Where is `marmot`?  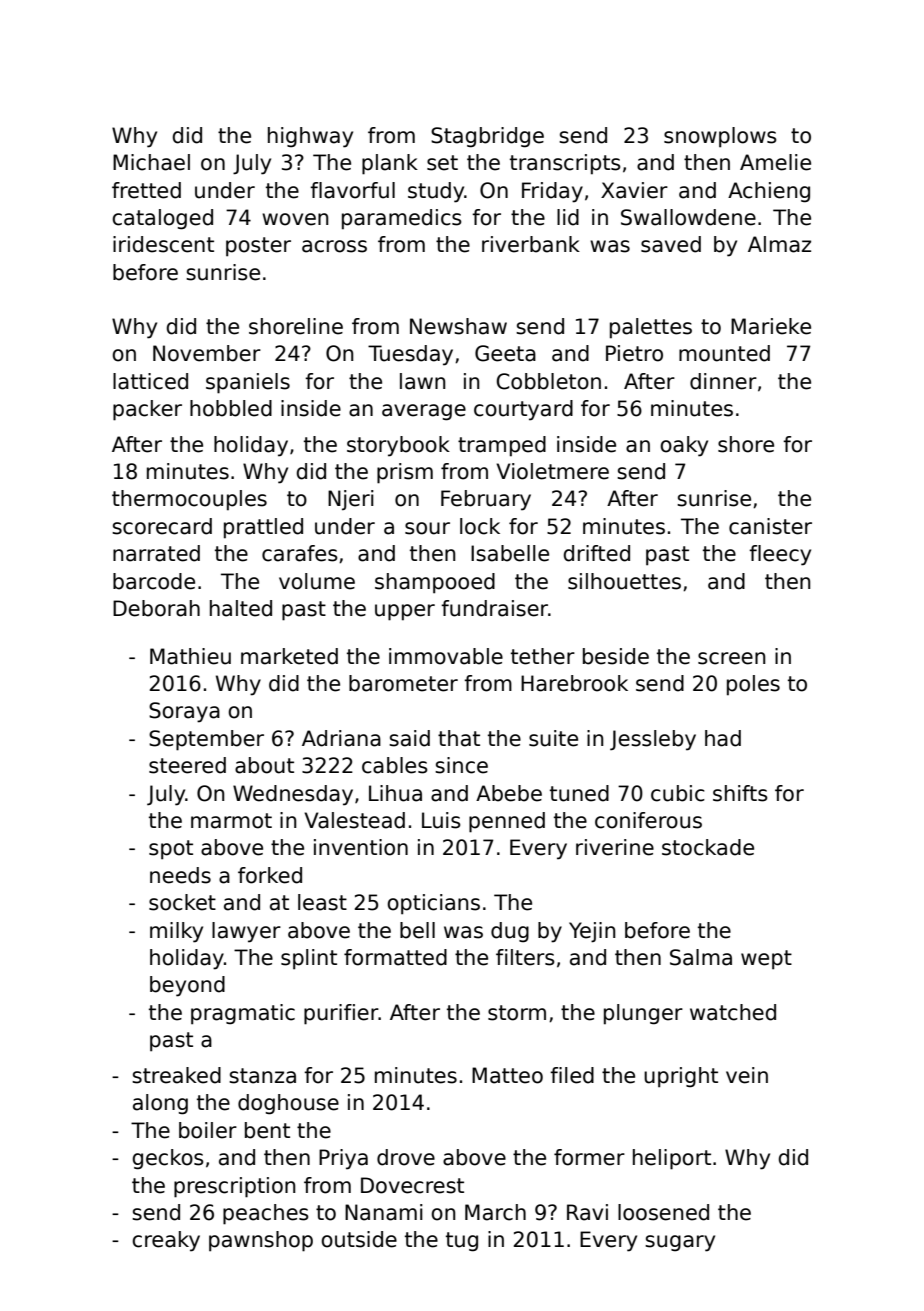
marmot is located at coordinates (231, 821).
